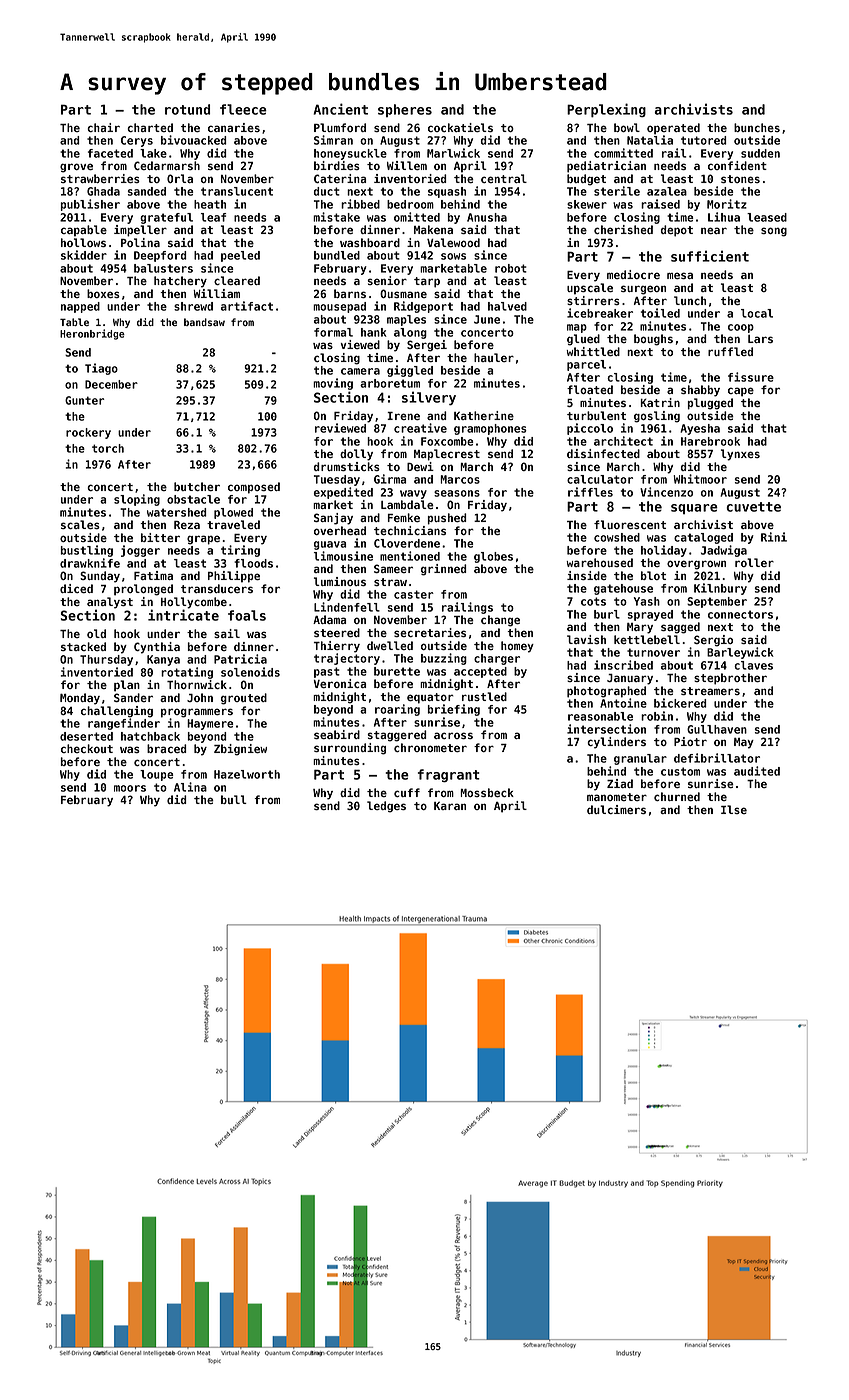 The height and width of the screenshot is (1400, 849). I want to click on connectors, so click(740, 614).
